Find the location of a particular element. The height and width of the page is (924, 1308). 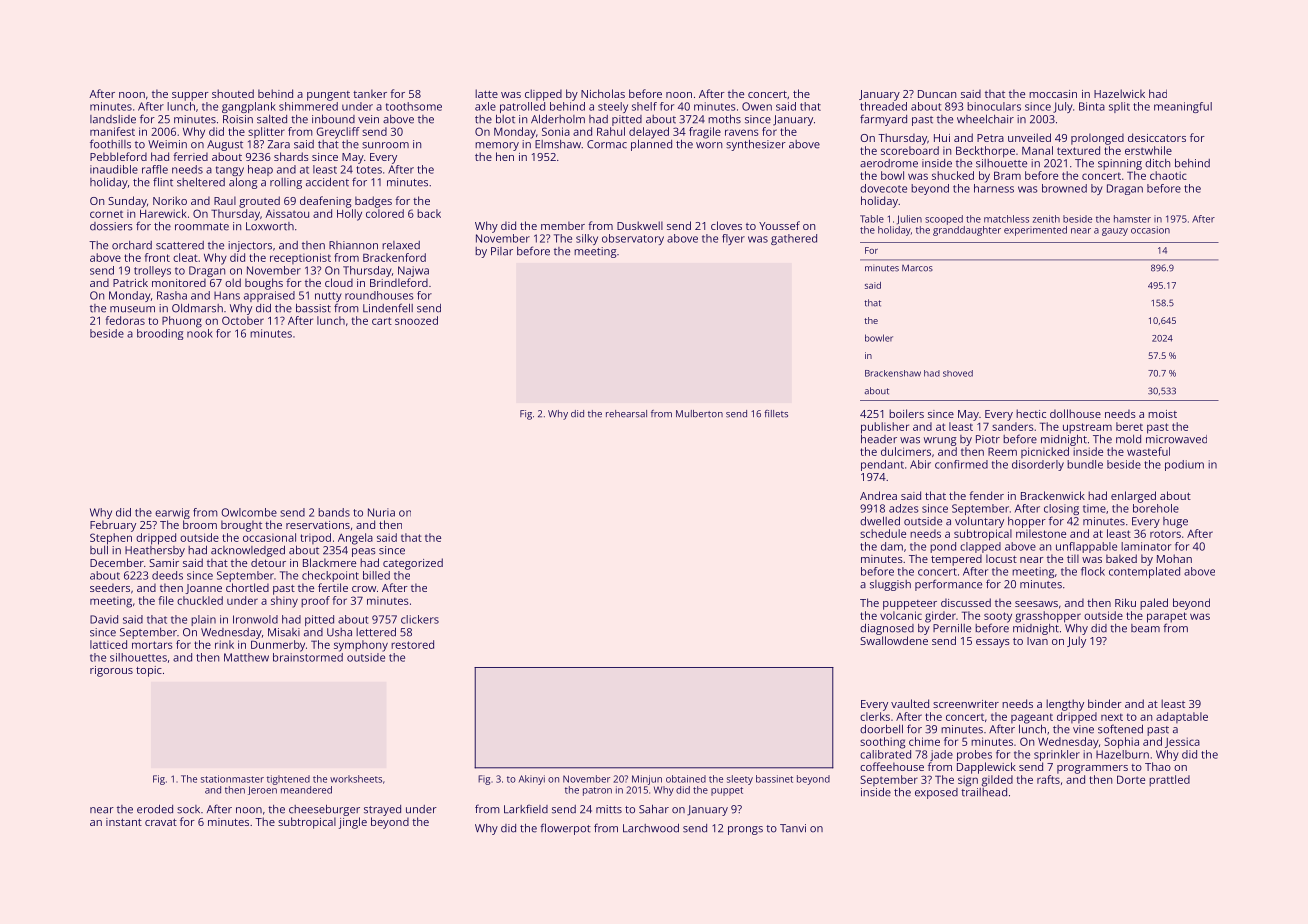

boilers is located at coordinates (906, 413).
